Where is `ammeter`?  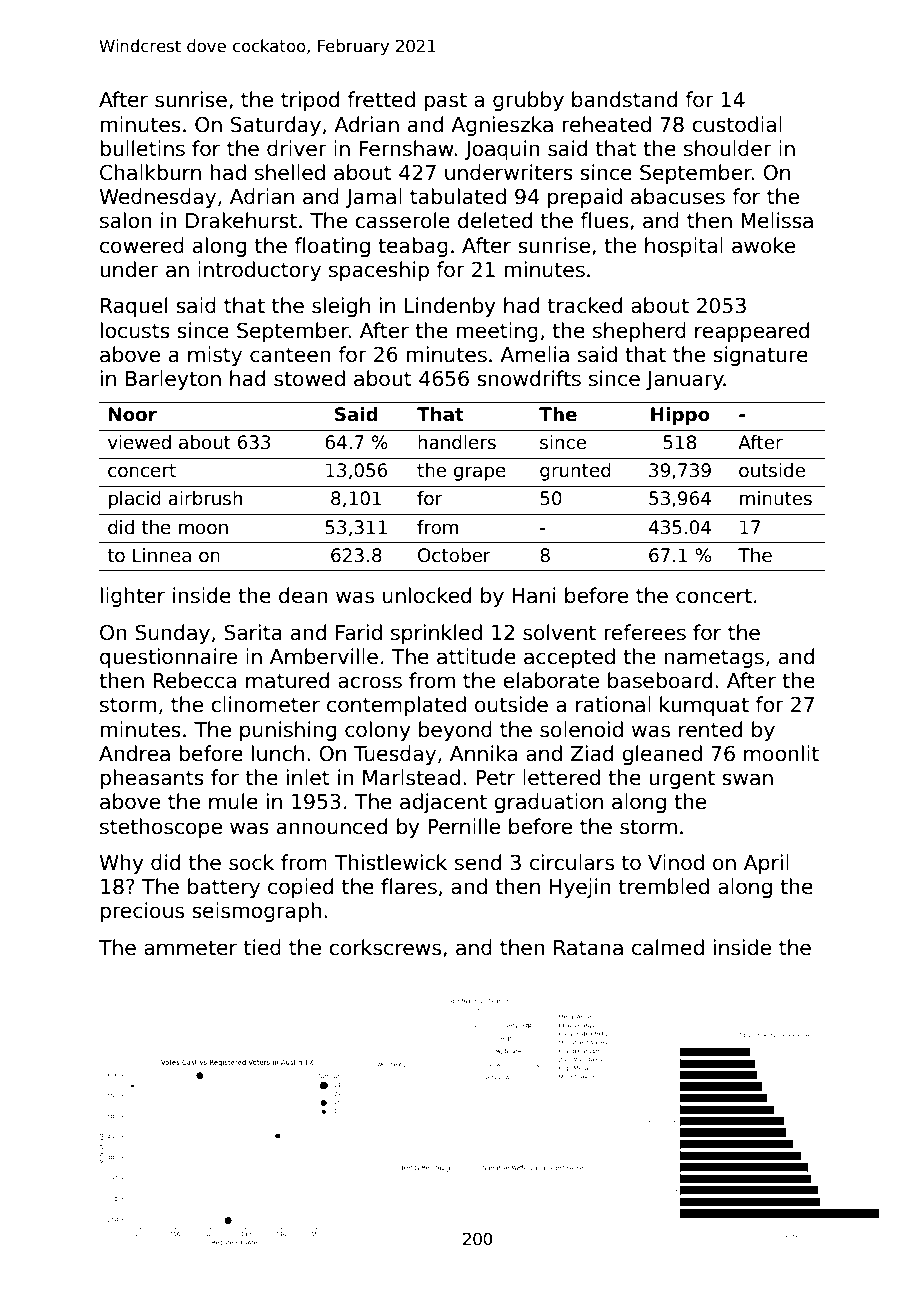
ammeter is located at coordinates (190, 948).
